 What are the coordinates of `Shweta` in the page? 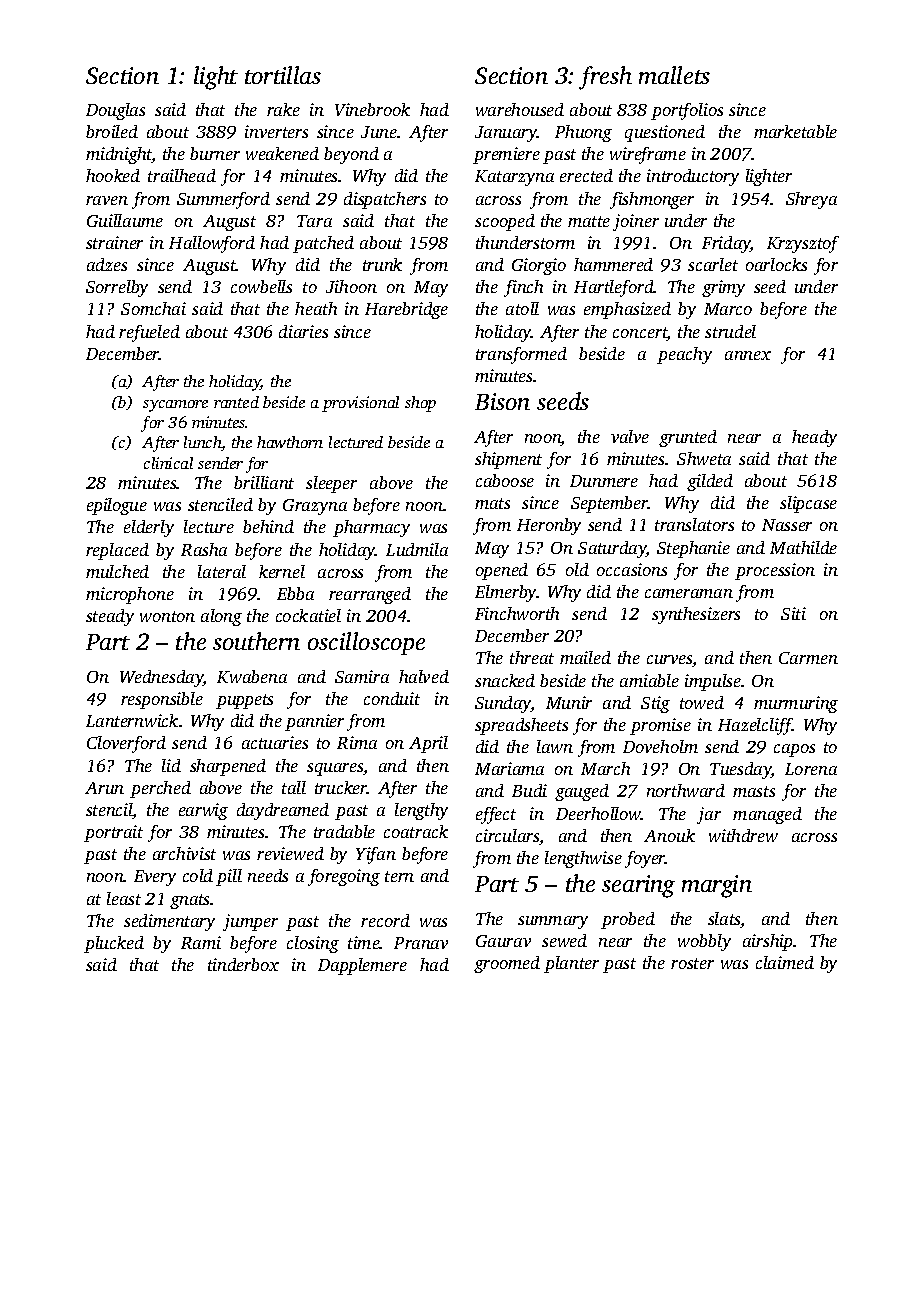 It's located at (704, 458).
